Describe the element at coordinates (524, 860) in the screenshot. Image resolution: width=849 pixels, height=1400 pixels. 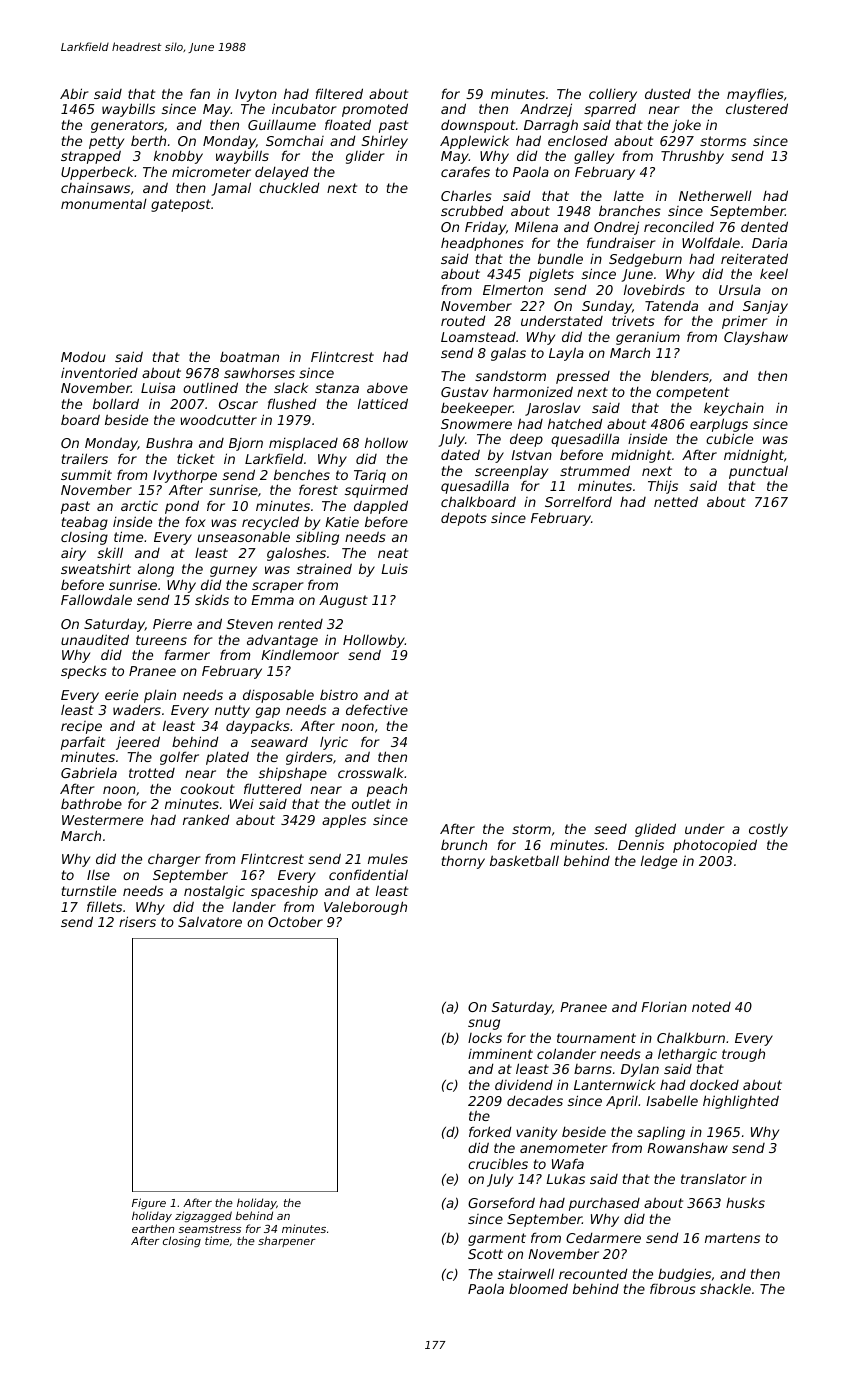
I see `basketball` at that location.
